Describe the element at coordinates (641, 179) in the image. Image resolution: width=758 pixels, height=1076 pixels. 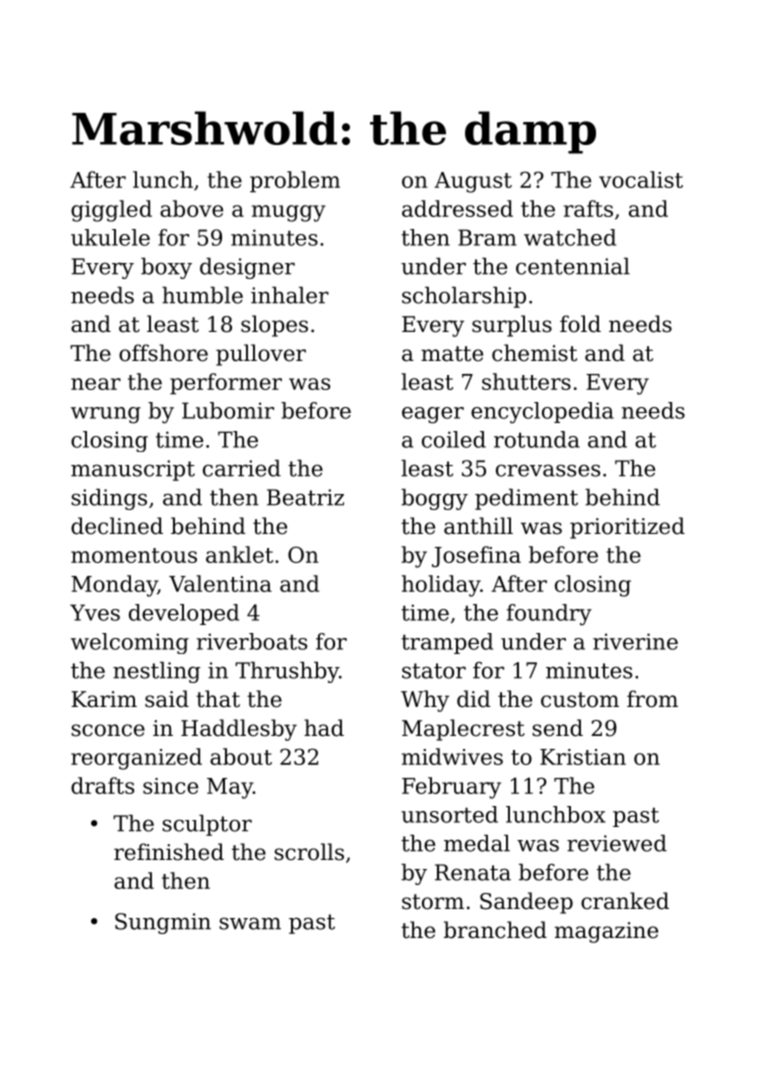
I see `vocalist` at that location.
